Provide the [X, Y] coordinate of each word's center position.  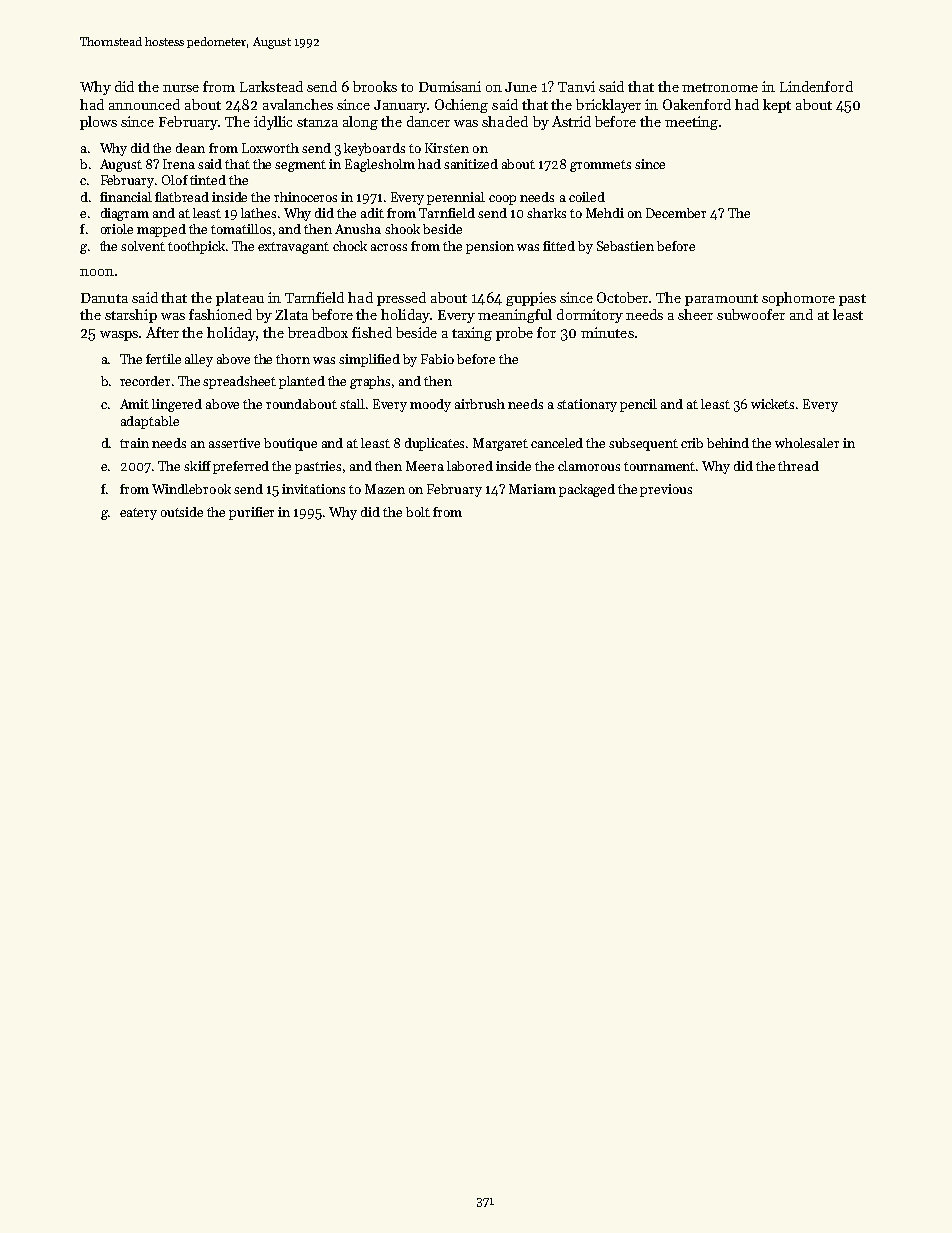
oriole [117, 229]
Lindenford [816, 86]
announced [144, 104]
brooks [375, 86]
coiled [587, 197]
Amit [134, 404]
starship [131, 316]
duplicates [434, 444]
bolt [418, 512]
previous [666, 490]
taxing [472, 334]
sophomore [798, 299]
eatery [138, 514]
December [676, 213]
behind [728, 443]
